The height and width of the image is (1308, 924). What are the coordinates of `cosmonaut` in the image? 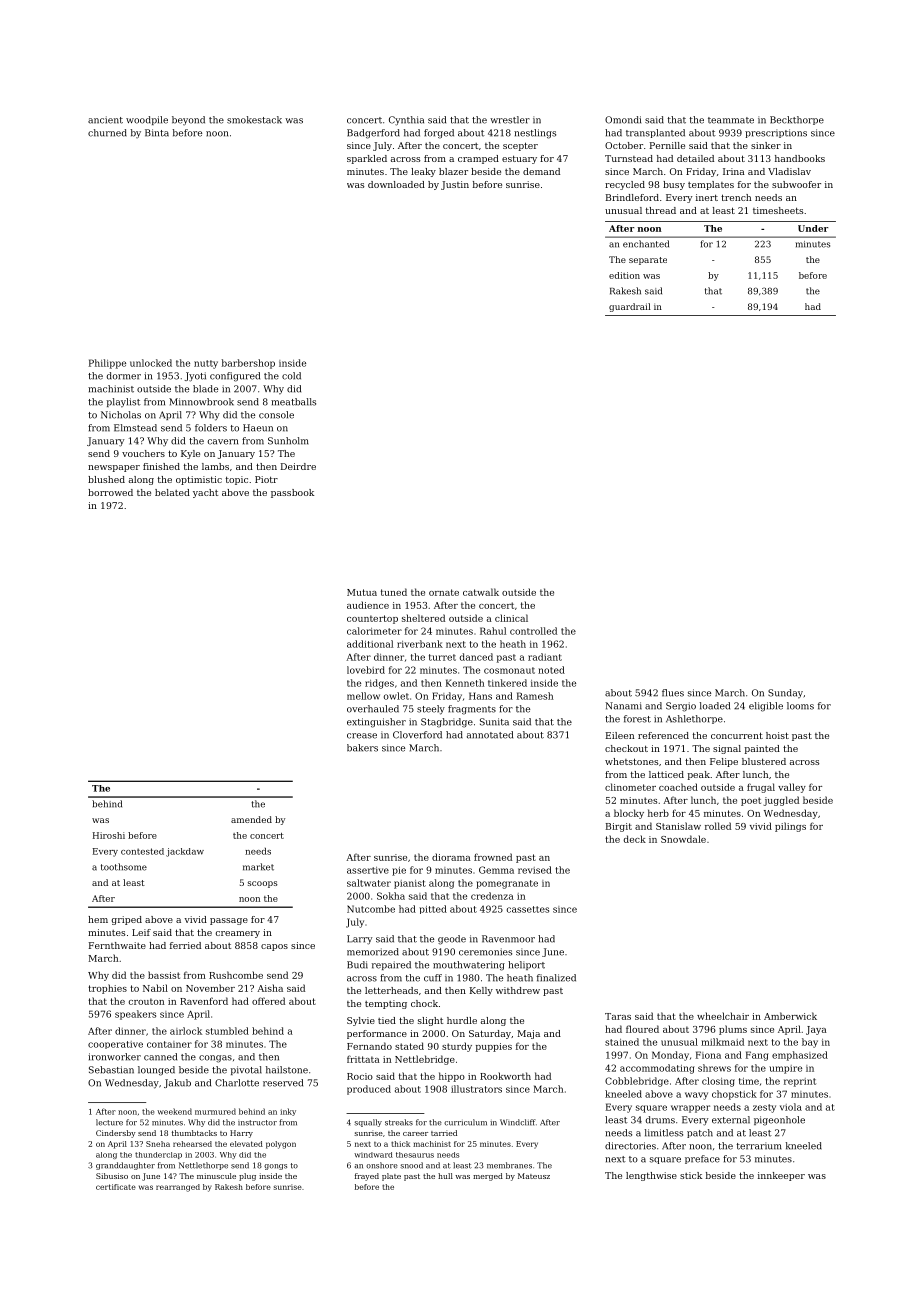 It's located at (509, 670).
